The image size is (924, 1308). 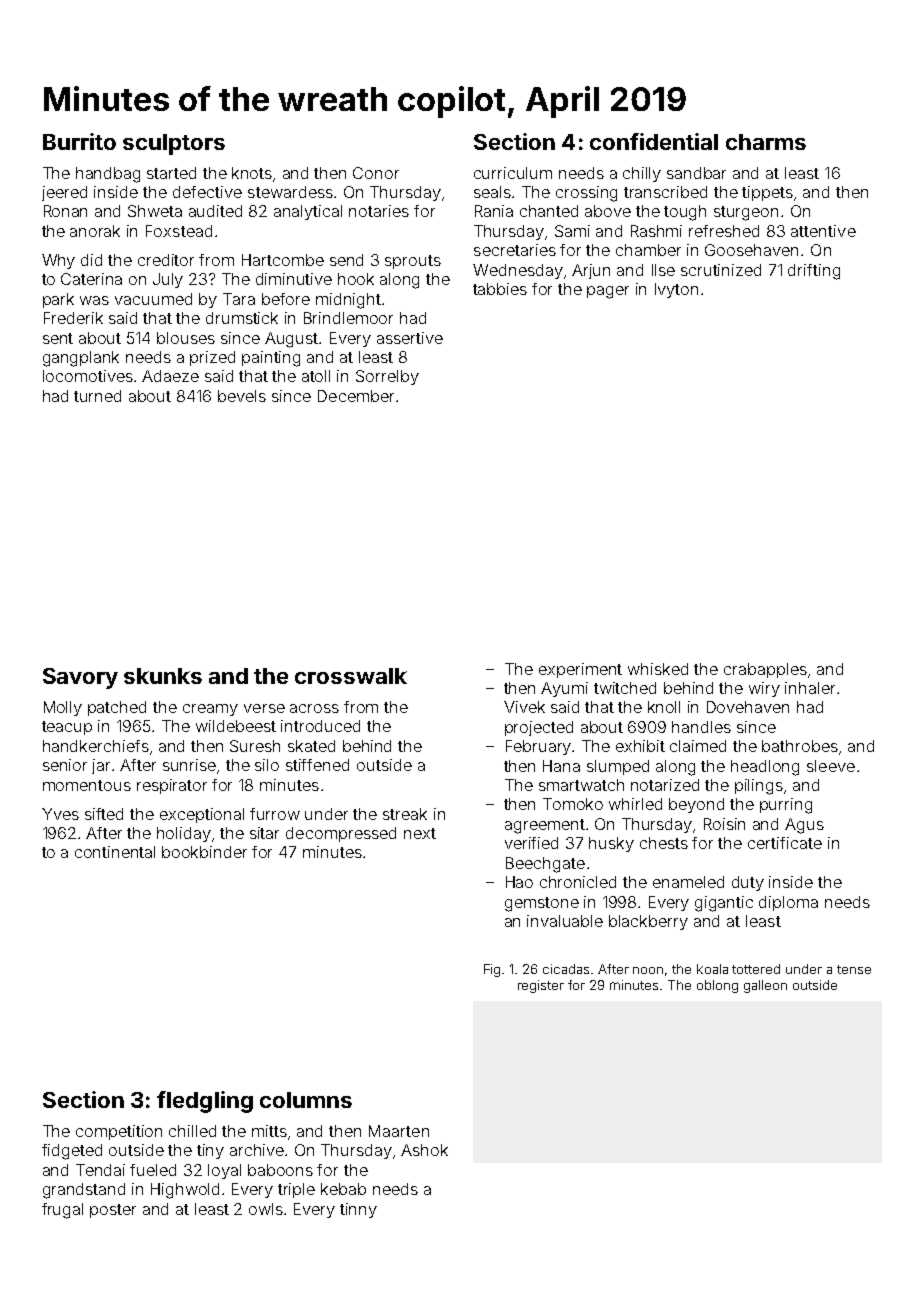 I want to click on bevels, so click(x=242, y=396).
